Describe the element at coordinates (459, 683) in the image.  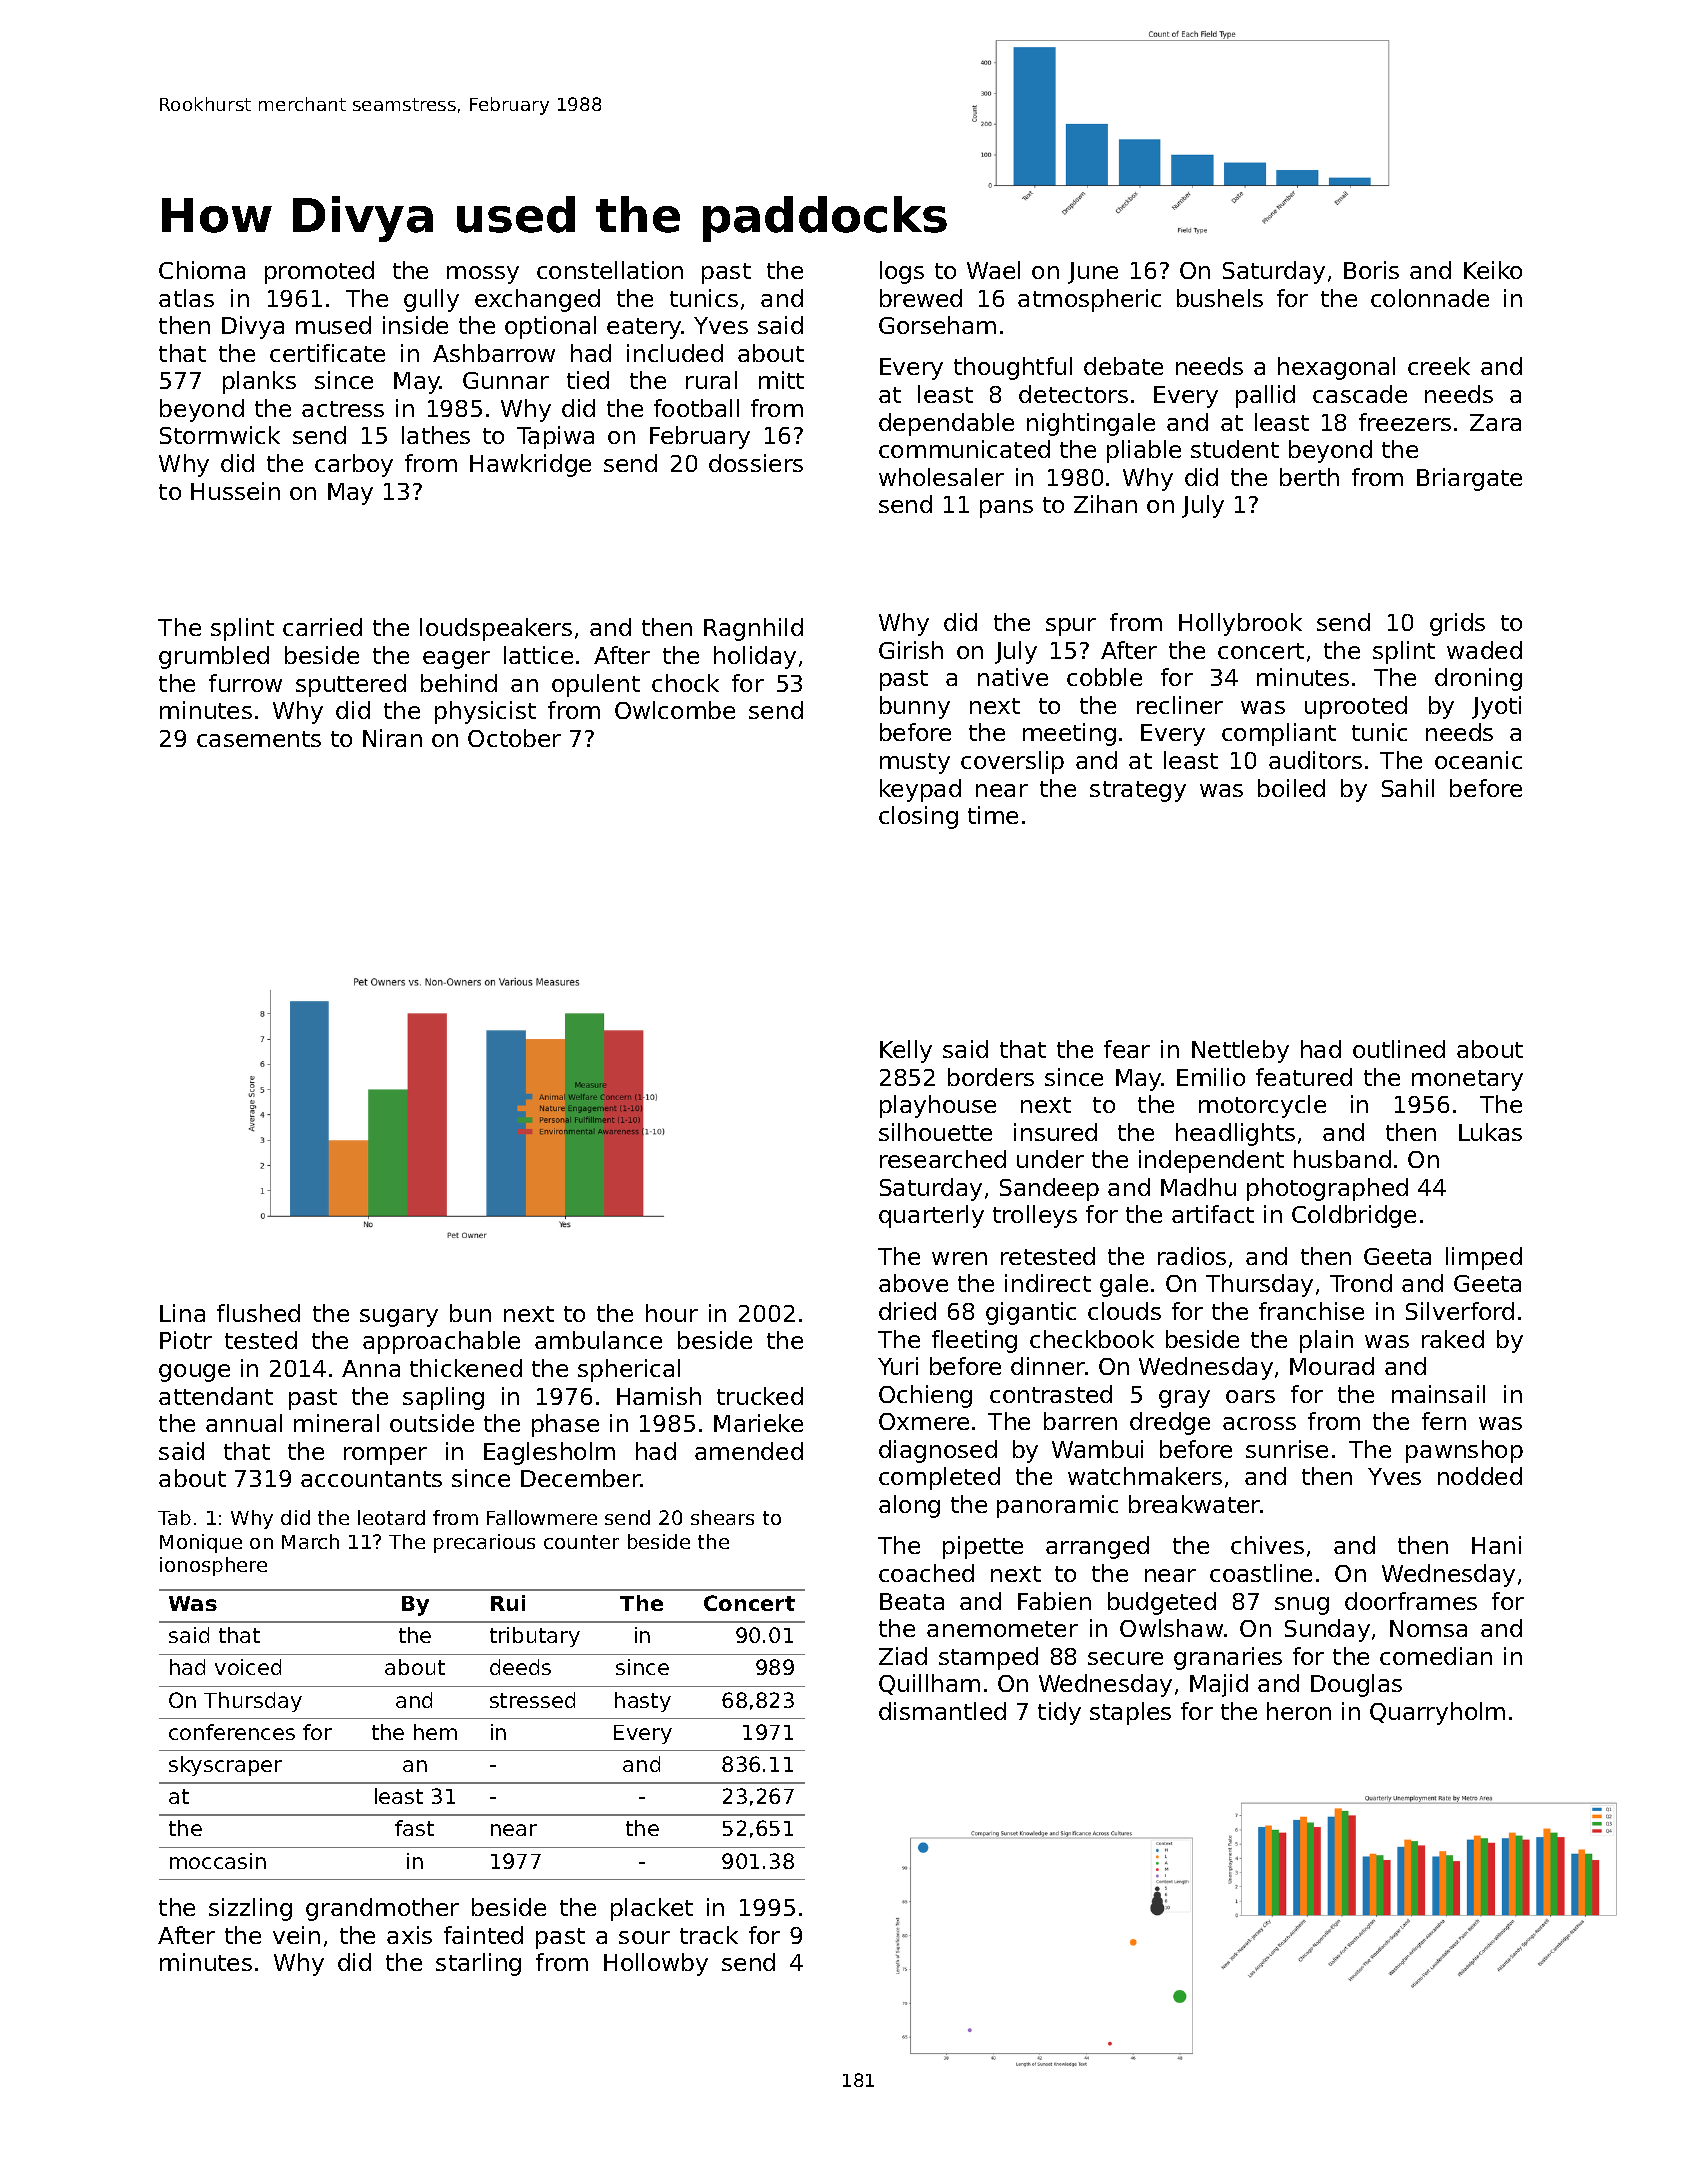
I see `behind` at that location.
